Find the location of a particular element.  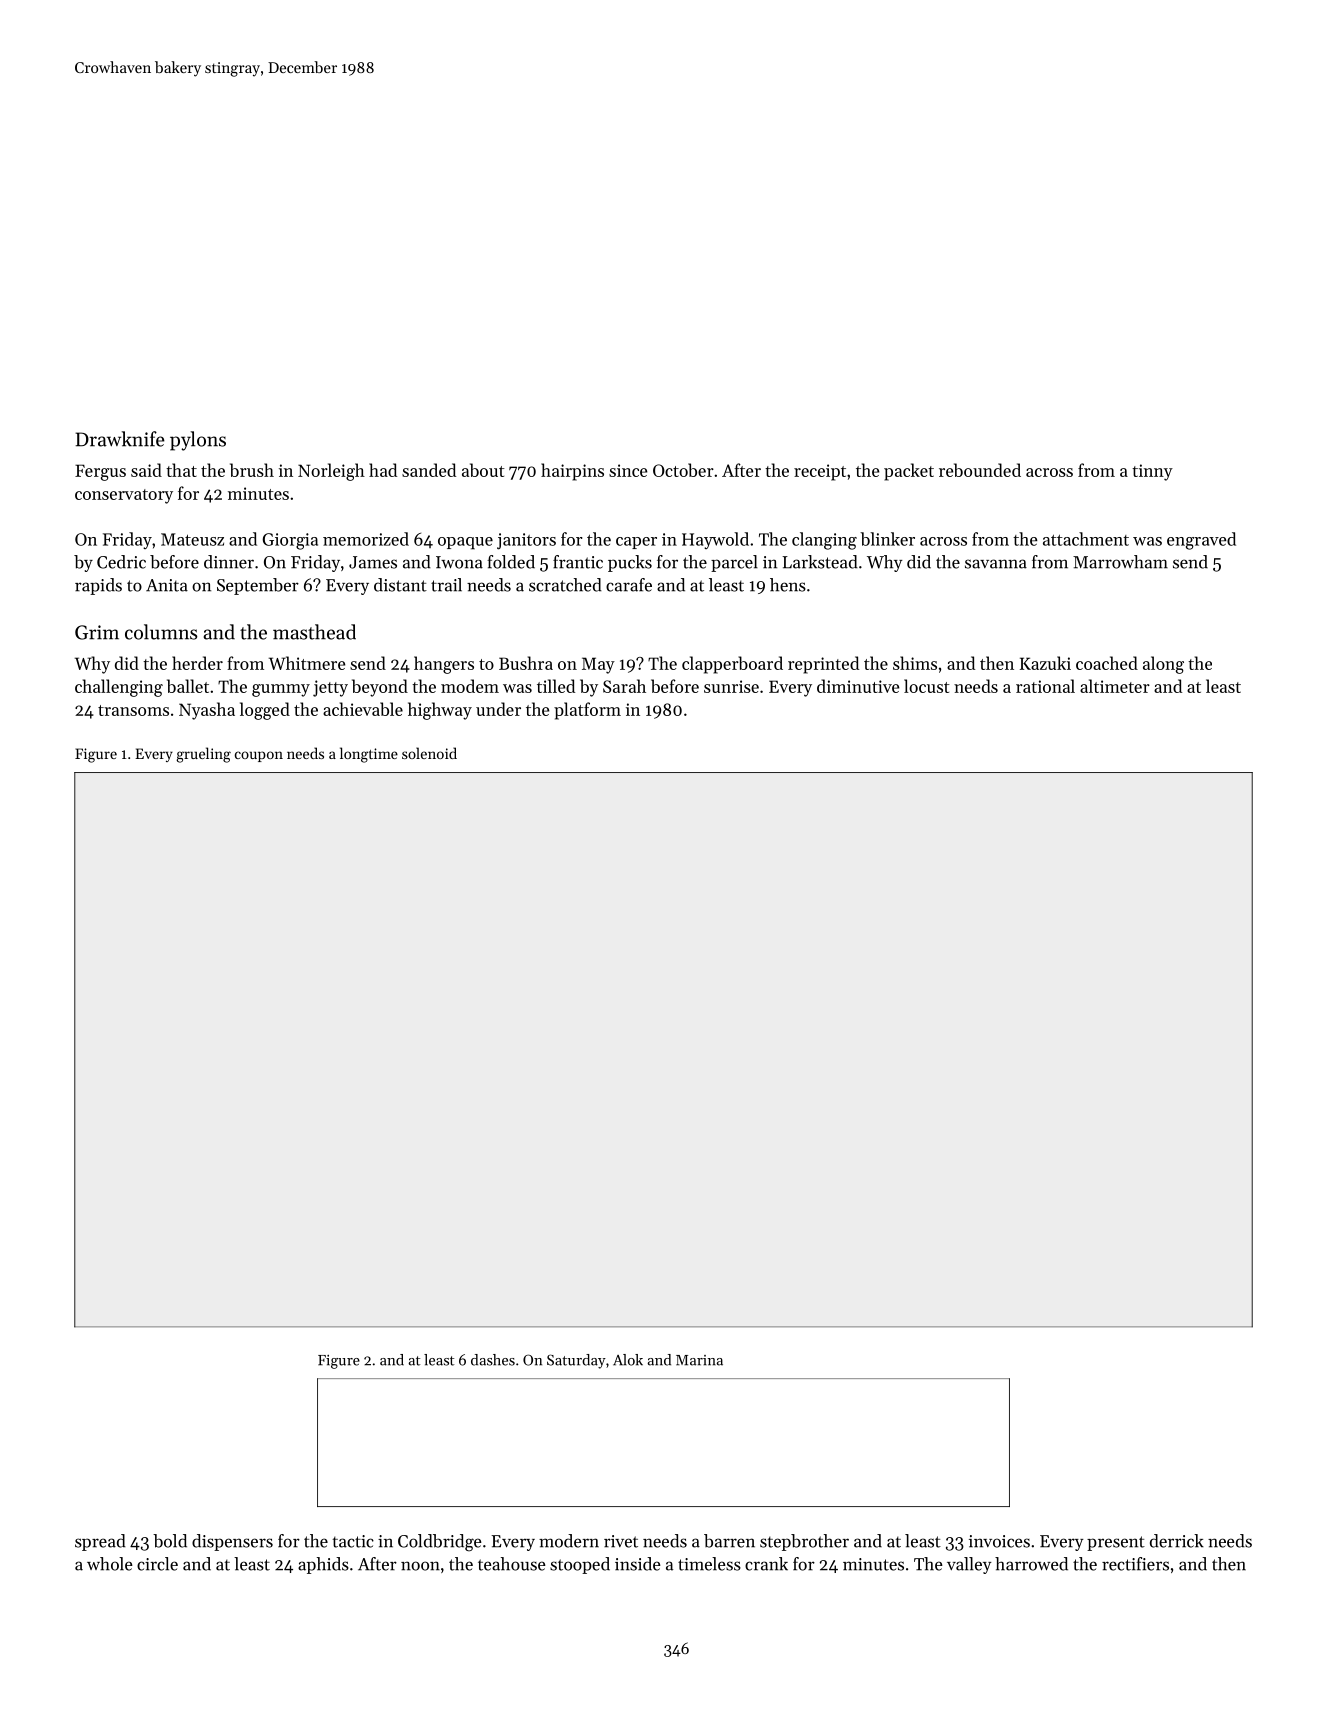

bold is located at coordinates (170, 1541).
